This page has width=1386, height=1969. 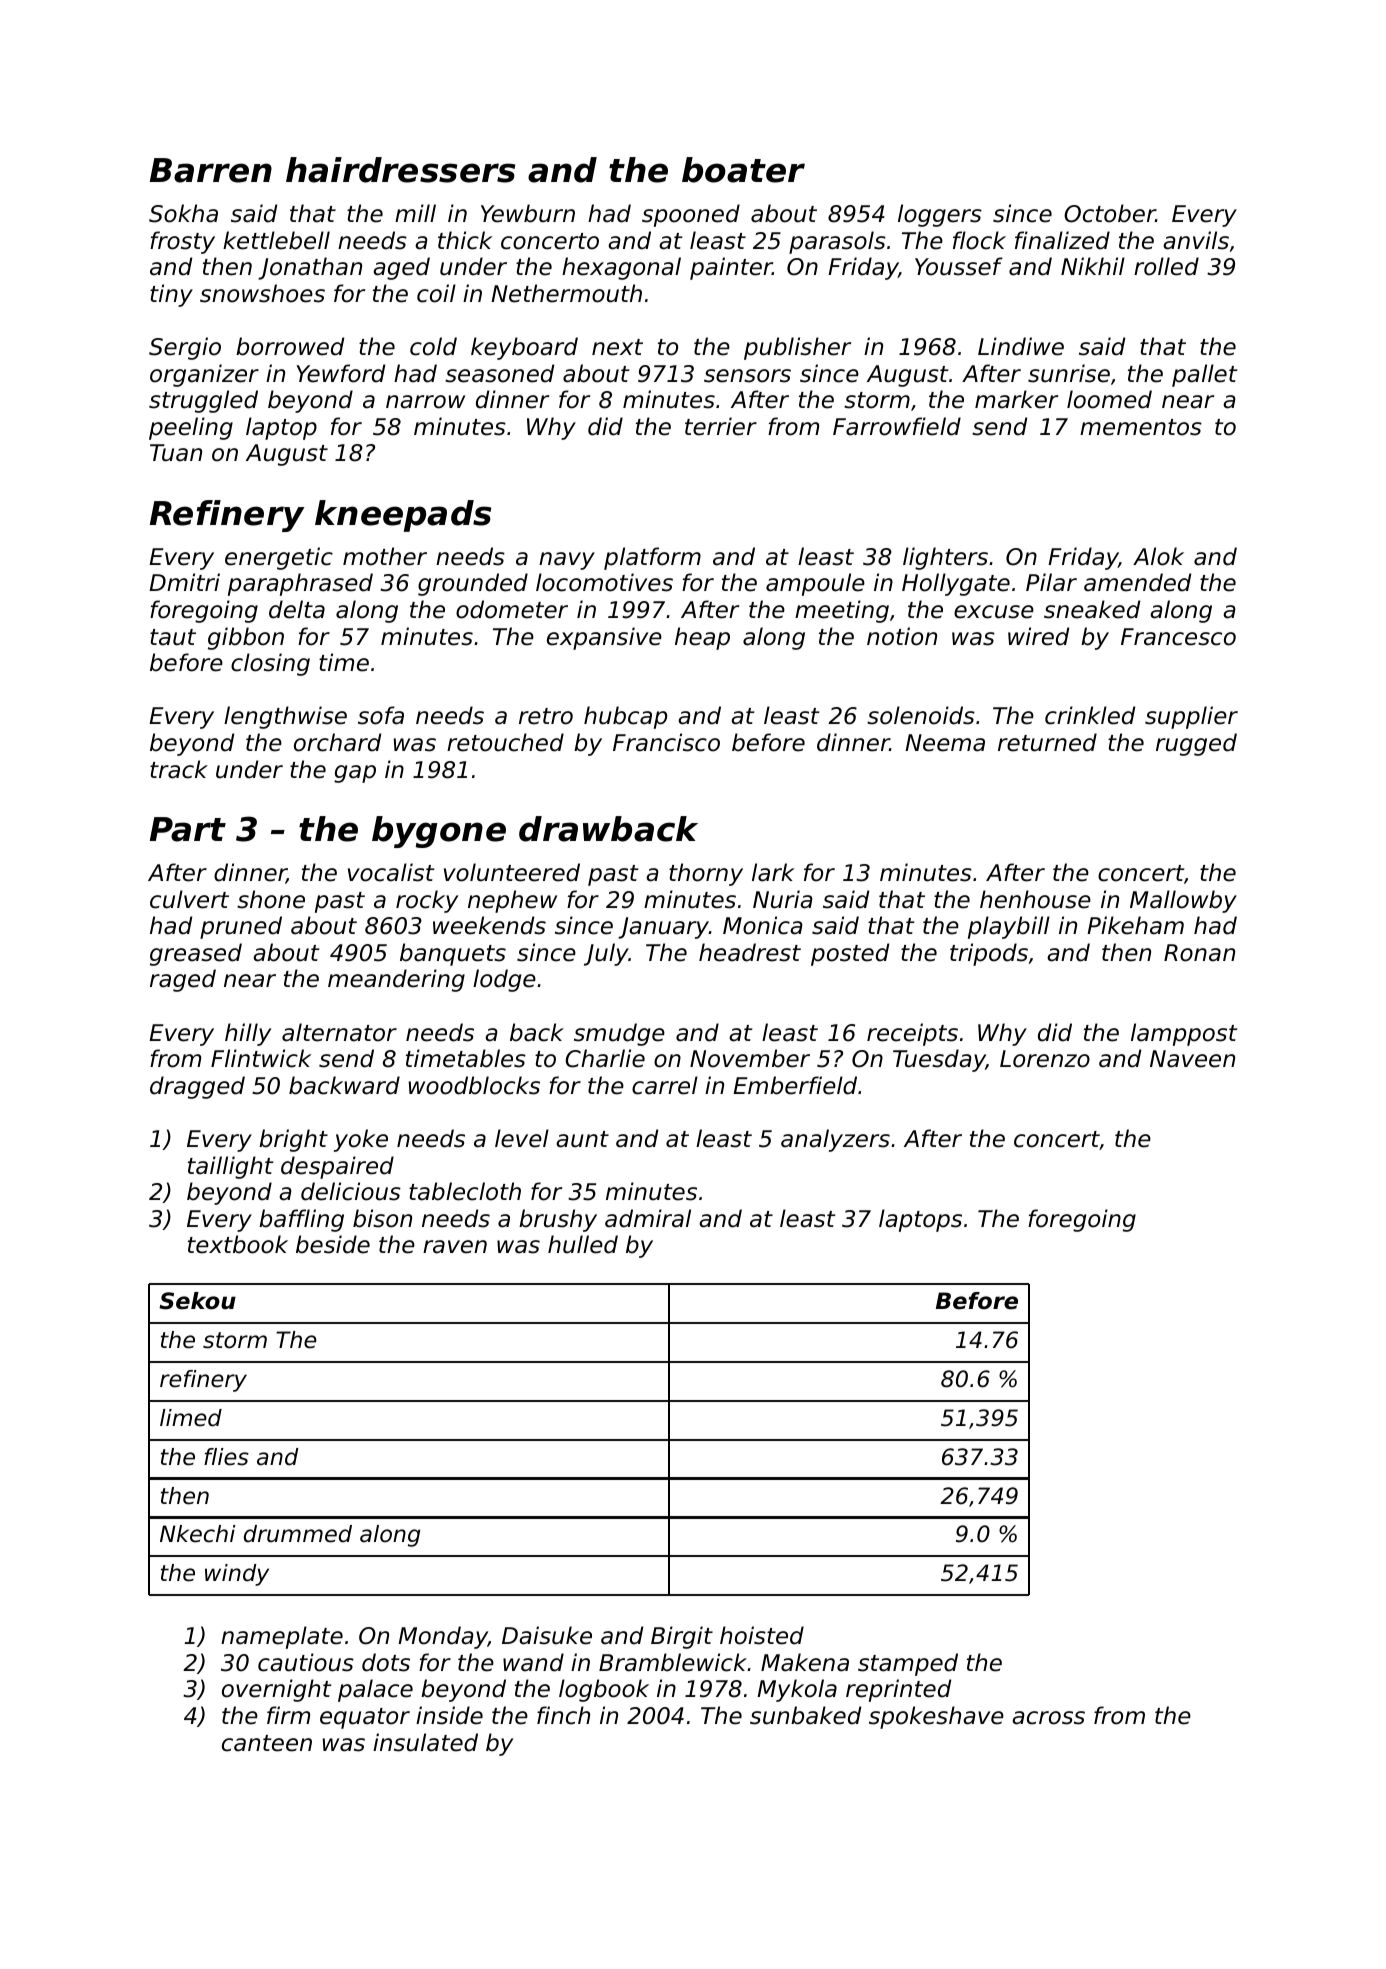 I want to click on platform, so click(x=652, y=558).
